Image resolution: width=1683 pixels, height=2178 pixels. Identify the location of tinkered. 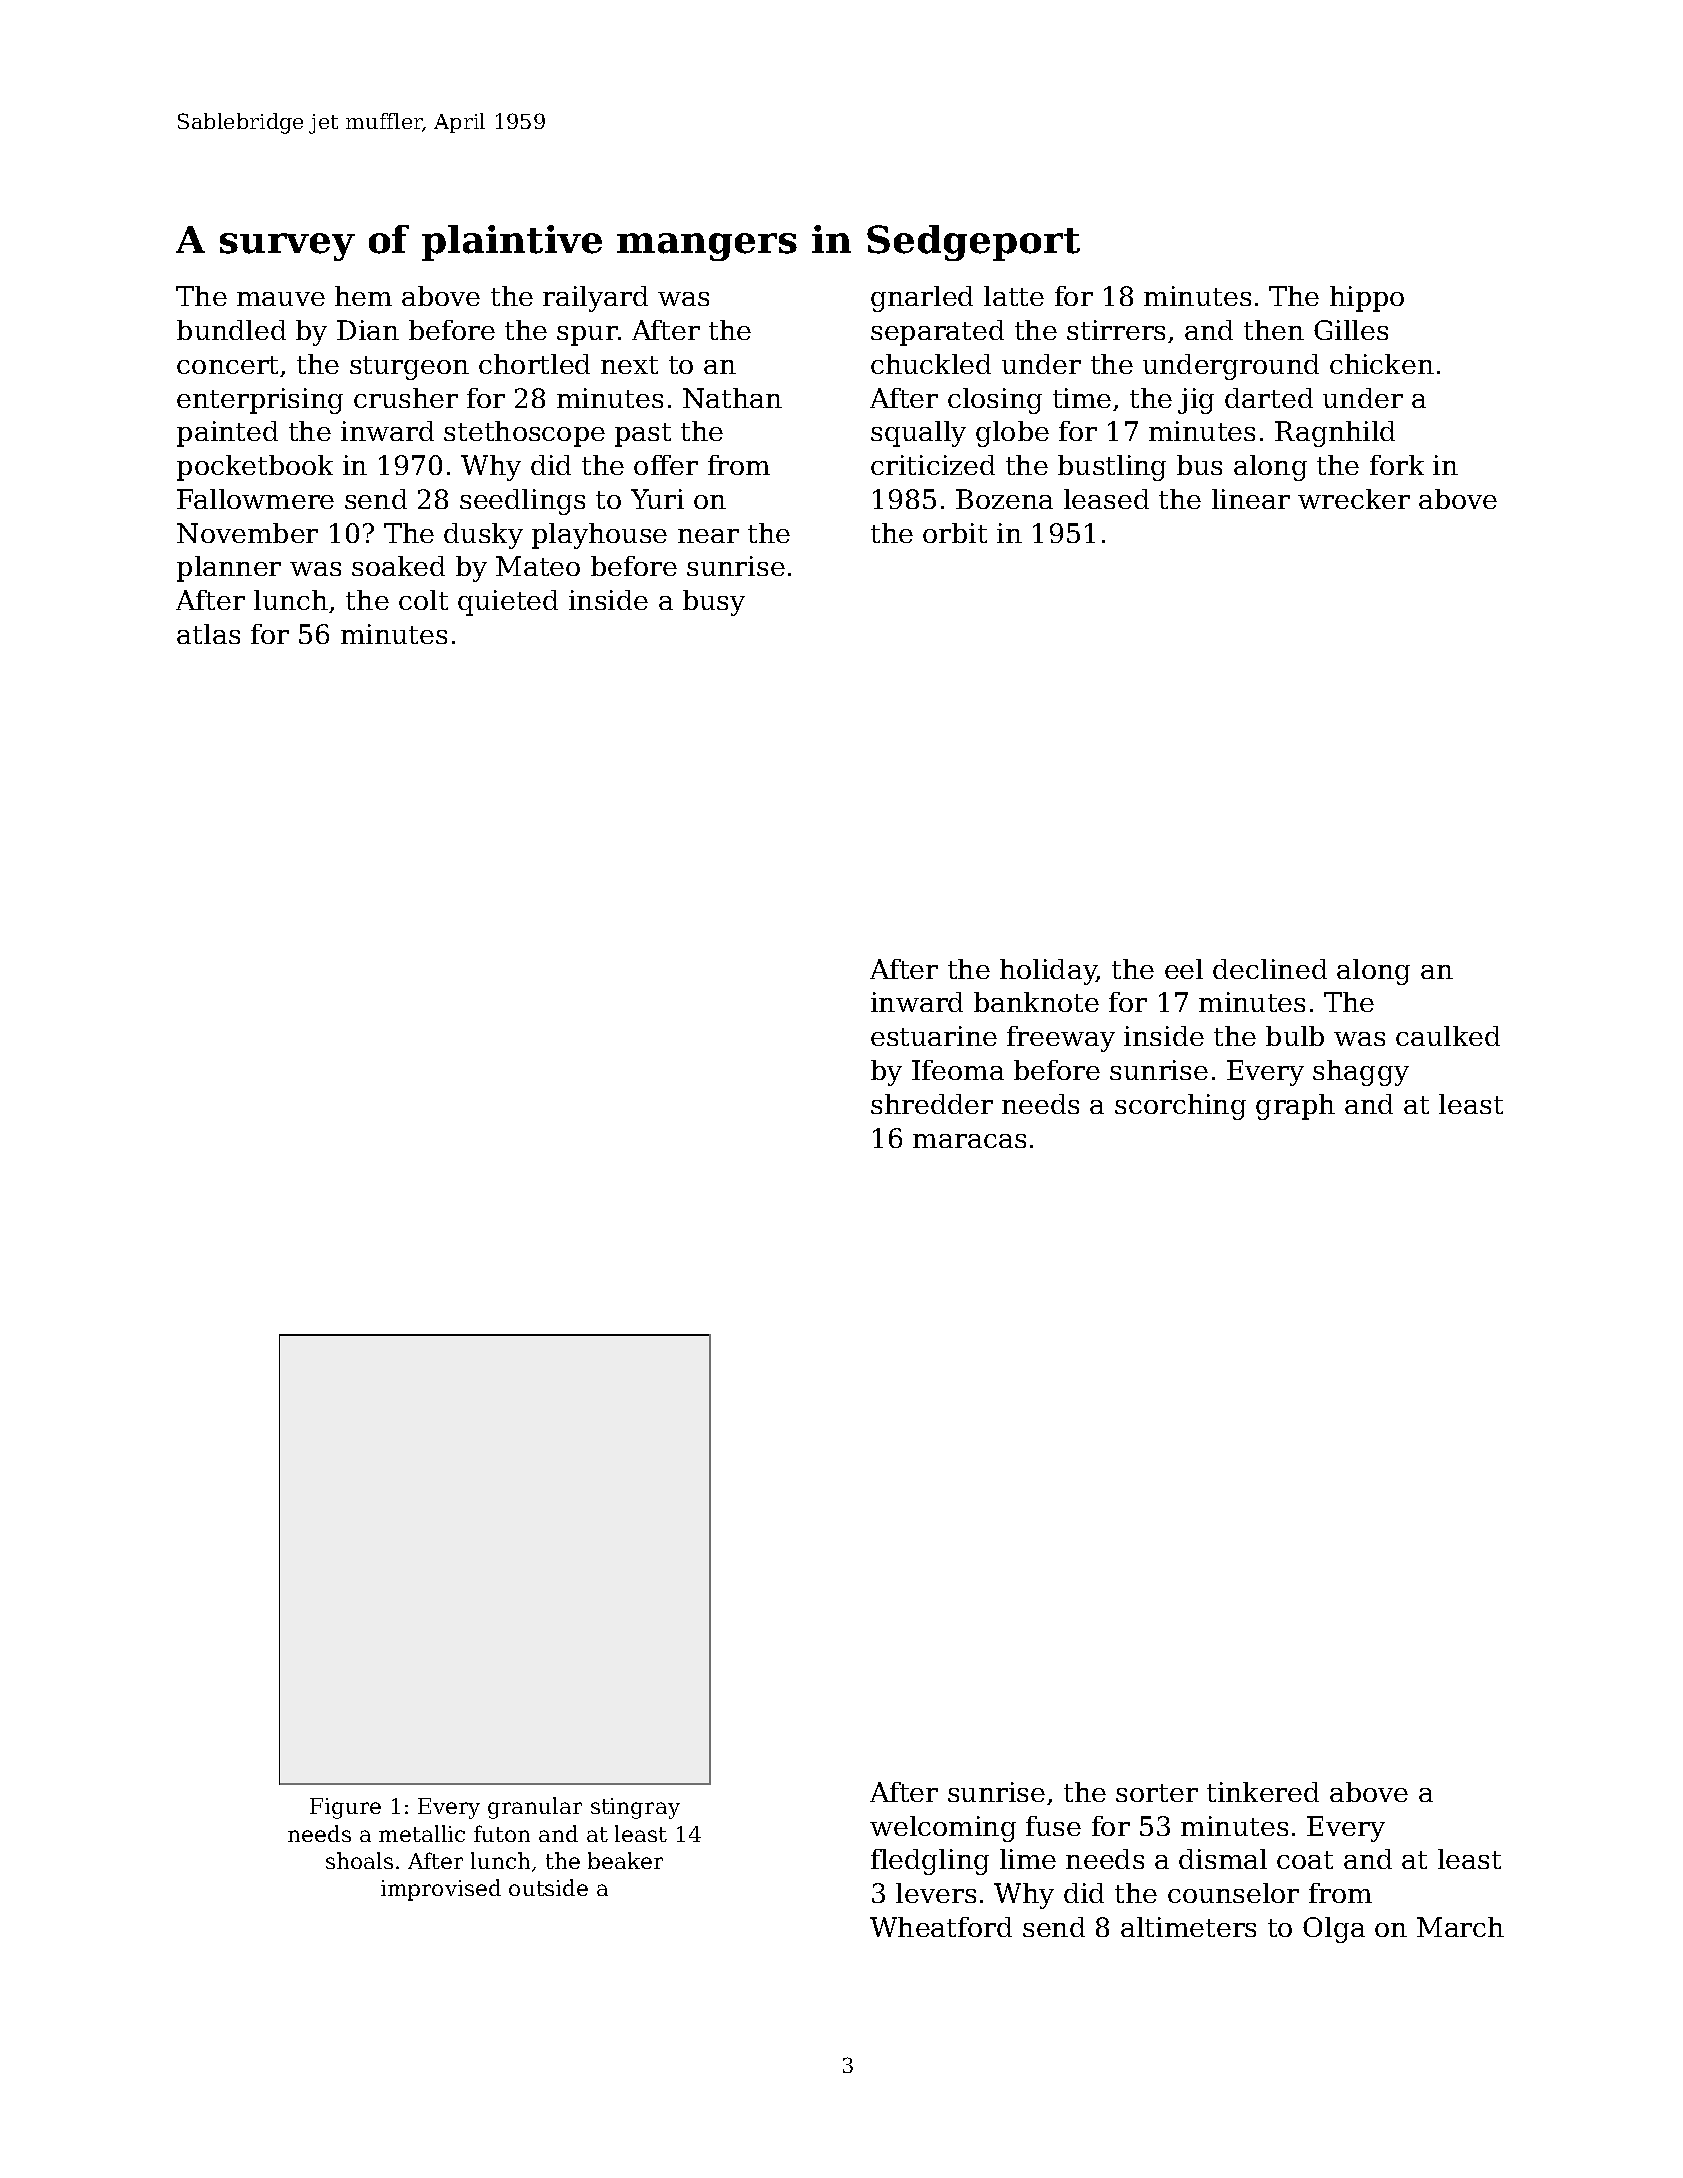
(1263, 1792).
